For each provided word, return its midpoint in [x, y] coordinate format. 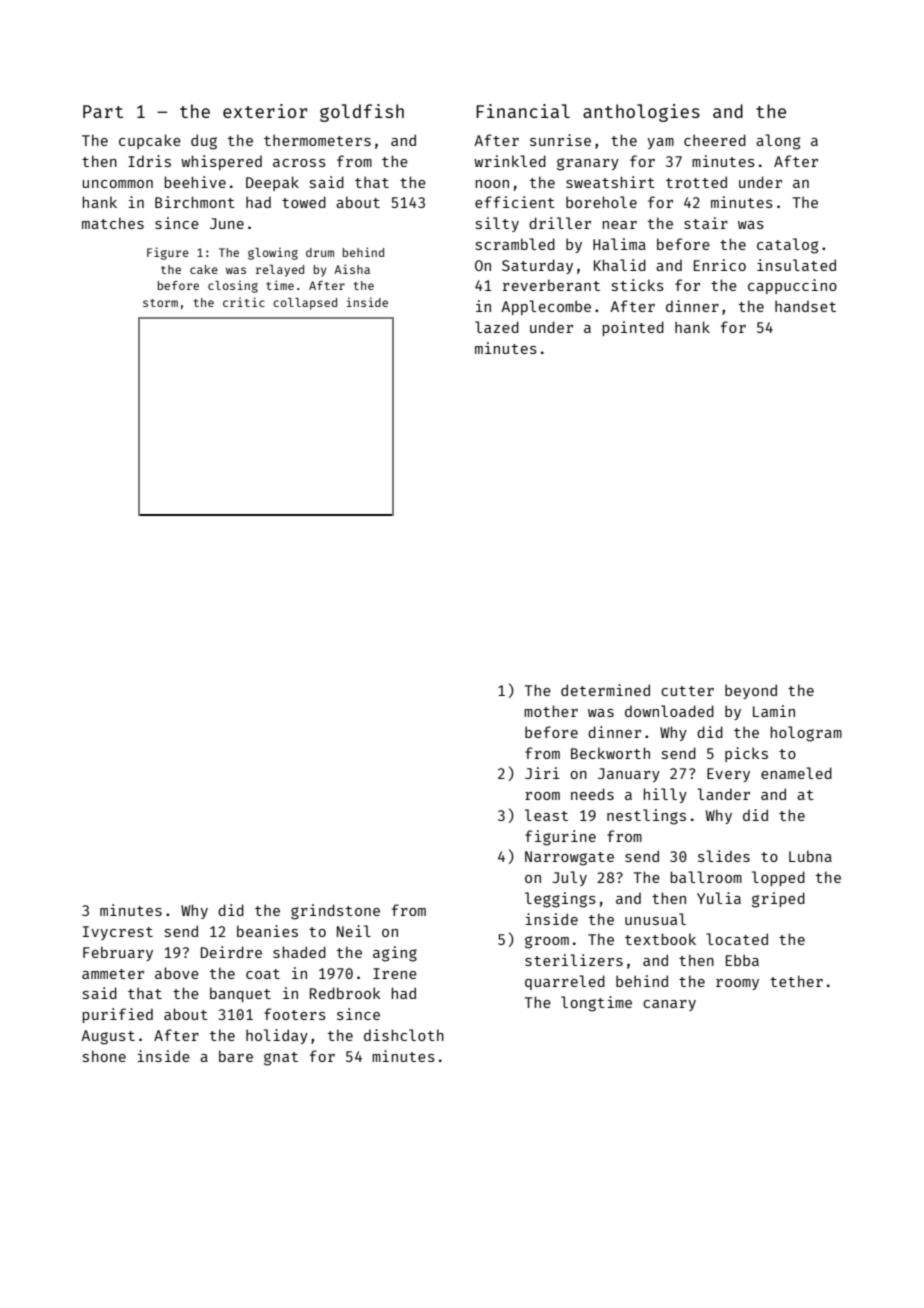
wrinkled [510, 161]
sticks [638, 285]
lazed [497, 327]
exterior [265, 111]
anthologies [641, 113]
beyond [751, 691]
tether [796, 981]
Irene [395, 973]
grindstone [335, 912]
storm [160, 303]
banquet [240, 994]
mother [551, 711]
